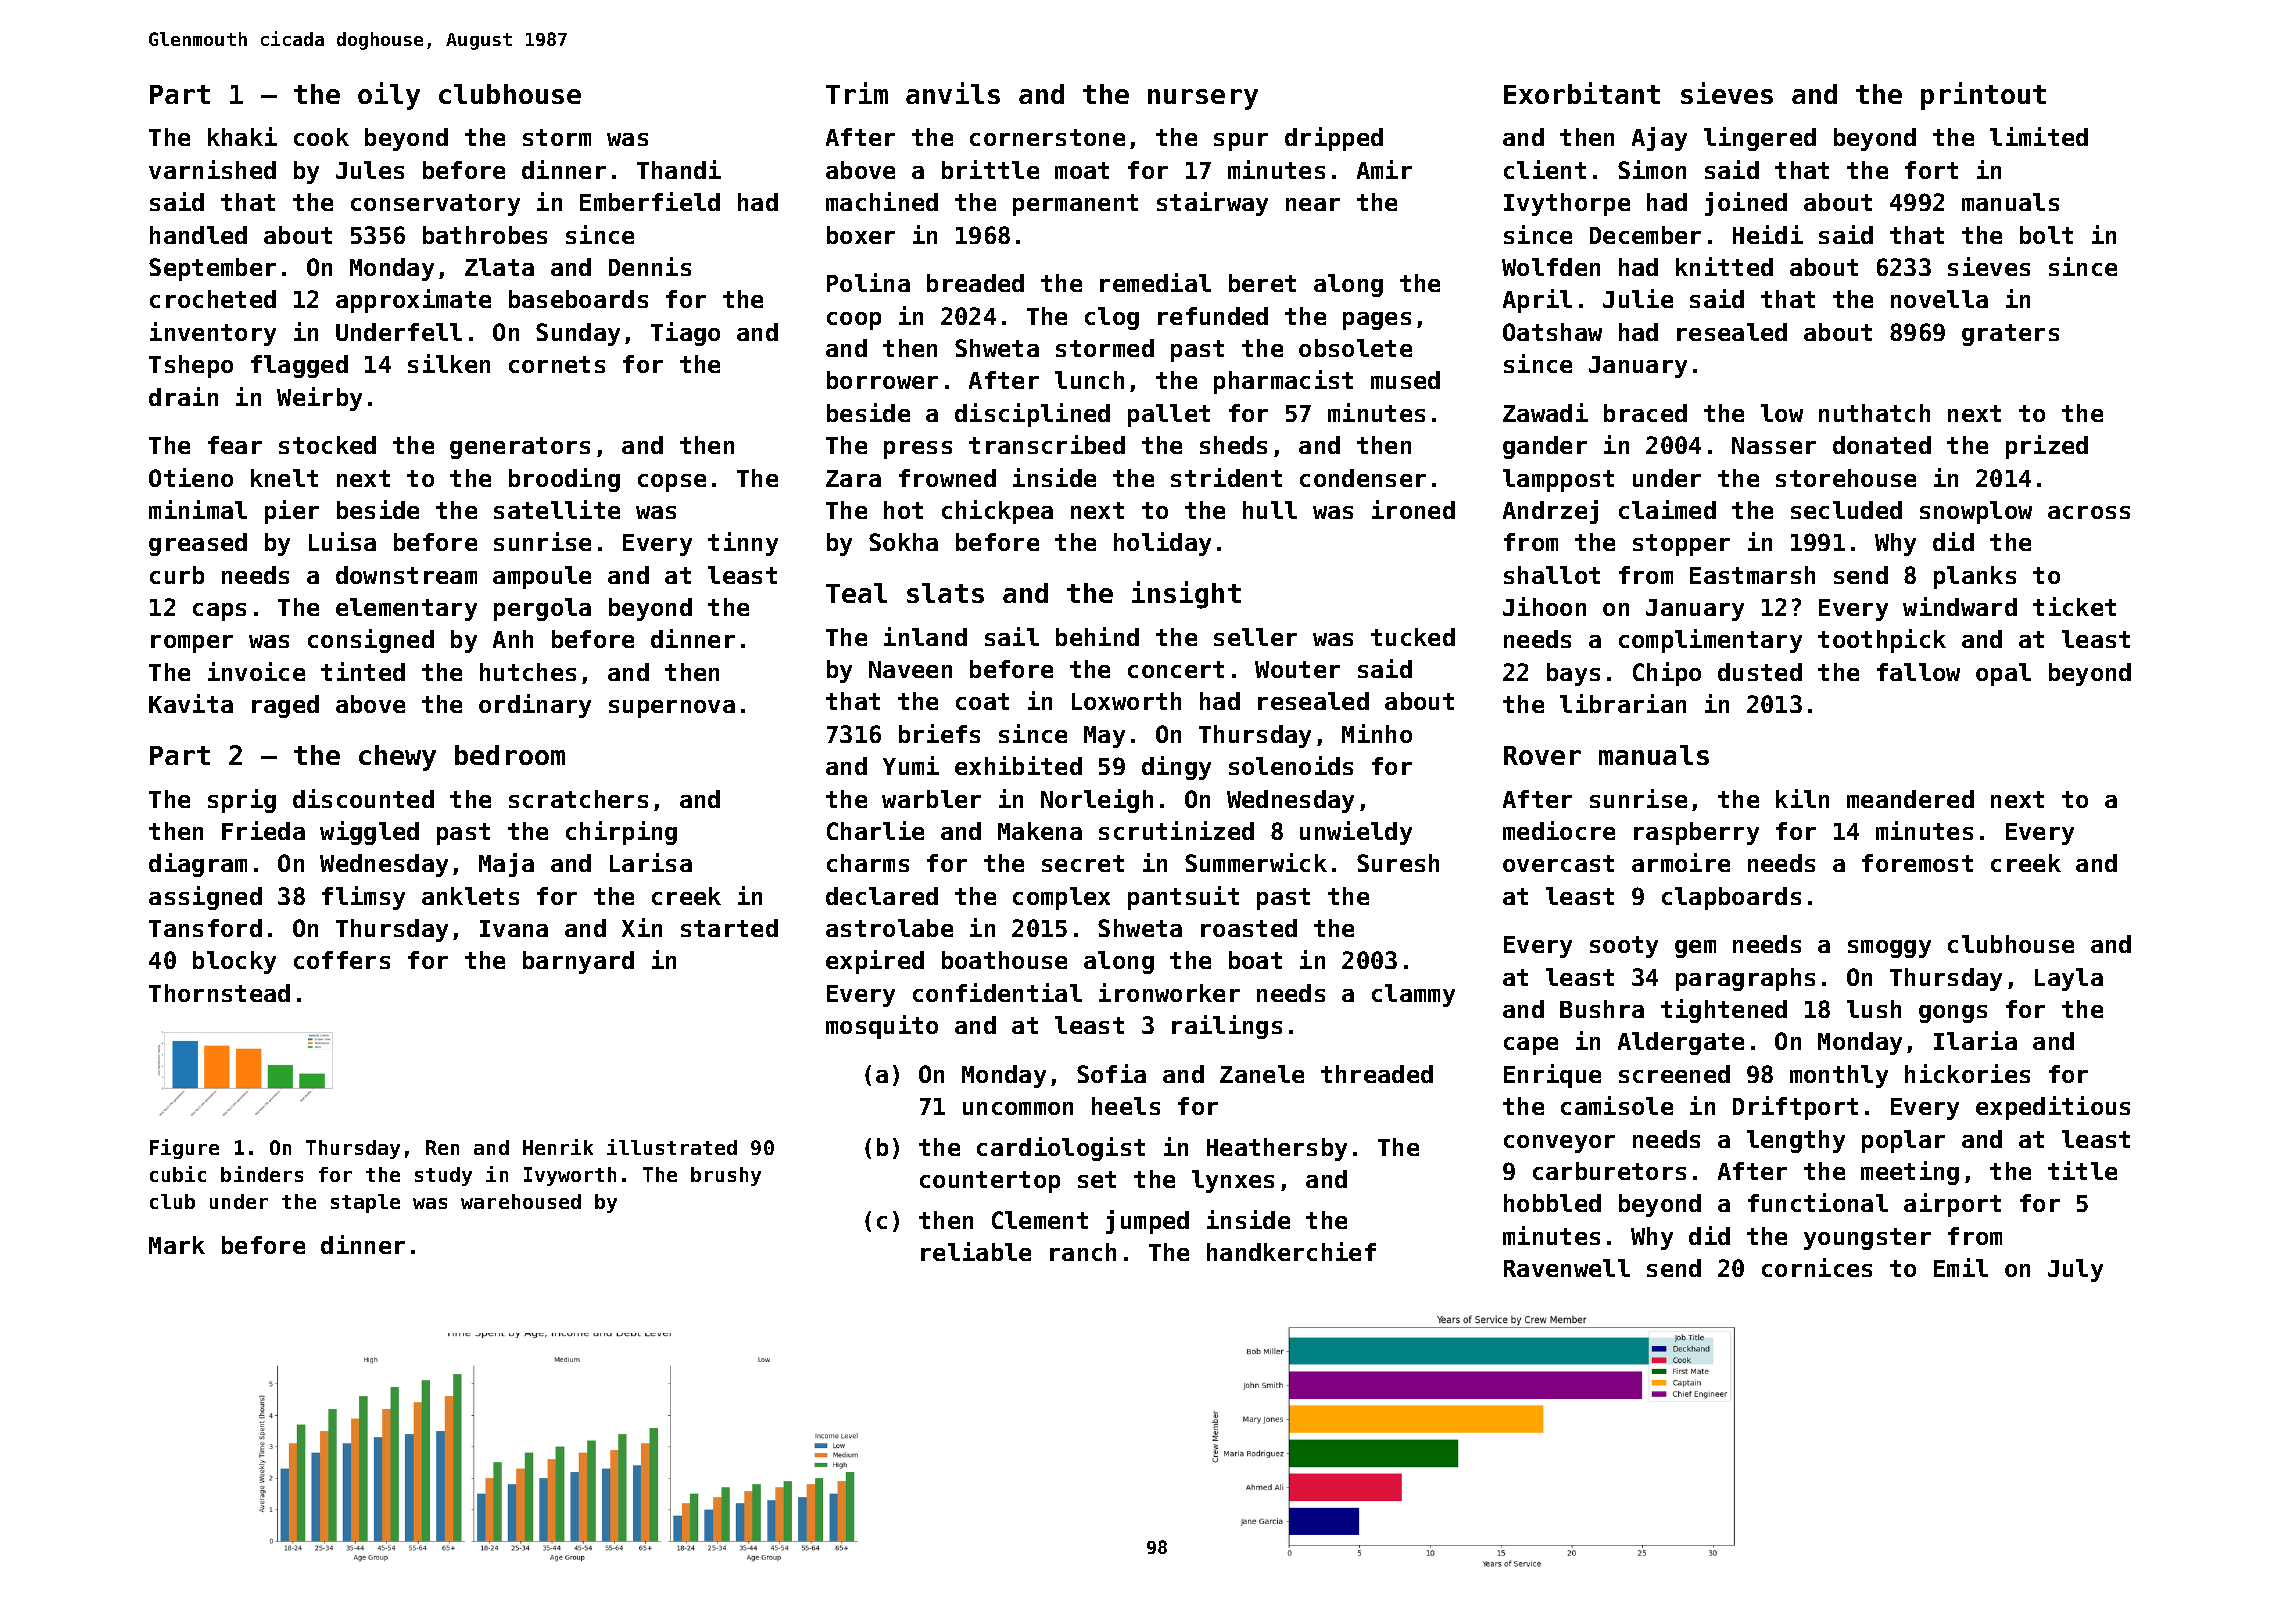 The image size is (2292, 1620). What do you see at coordinates (918, 450) in the screenshot?
I see `press` at bounding box center [918, 450].
